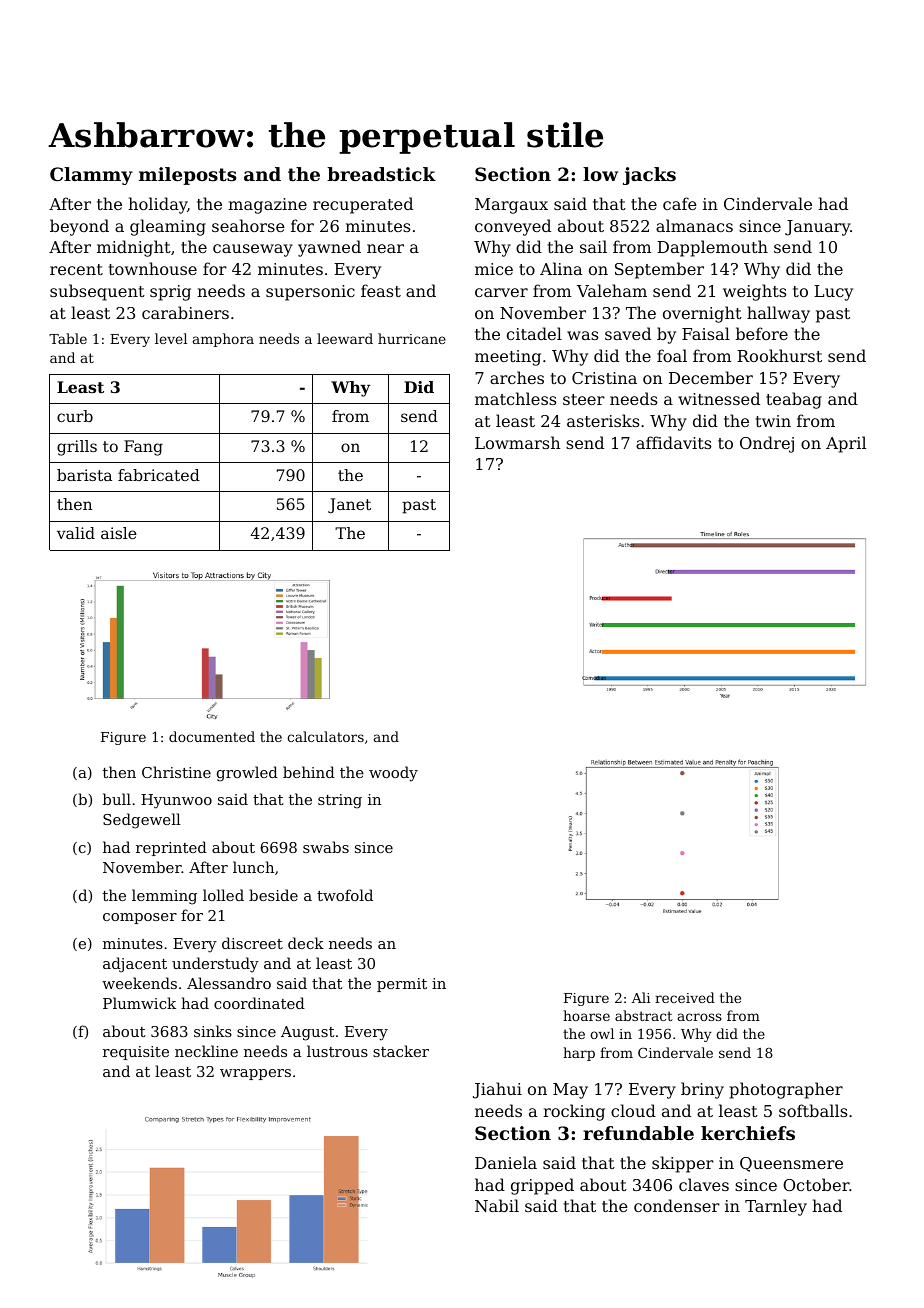 The height and width of the page is (1308, 924). What do you see at coordinates (673, 442) in the page?
I see `affidavits` at bounding box center [673, 442].
